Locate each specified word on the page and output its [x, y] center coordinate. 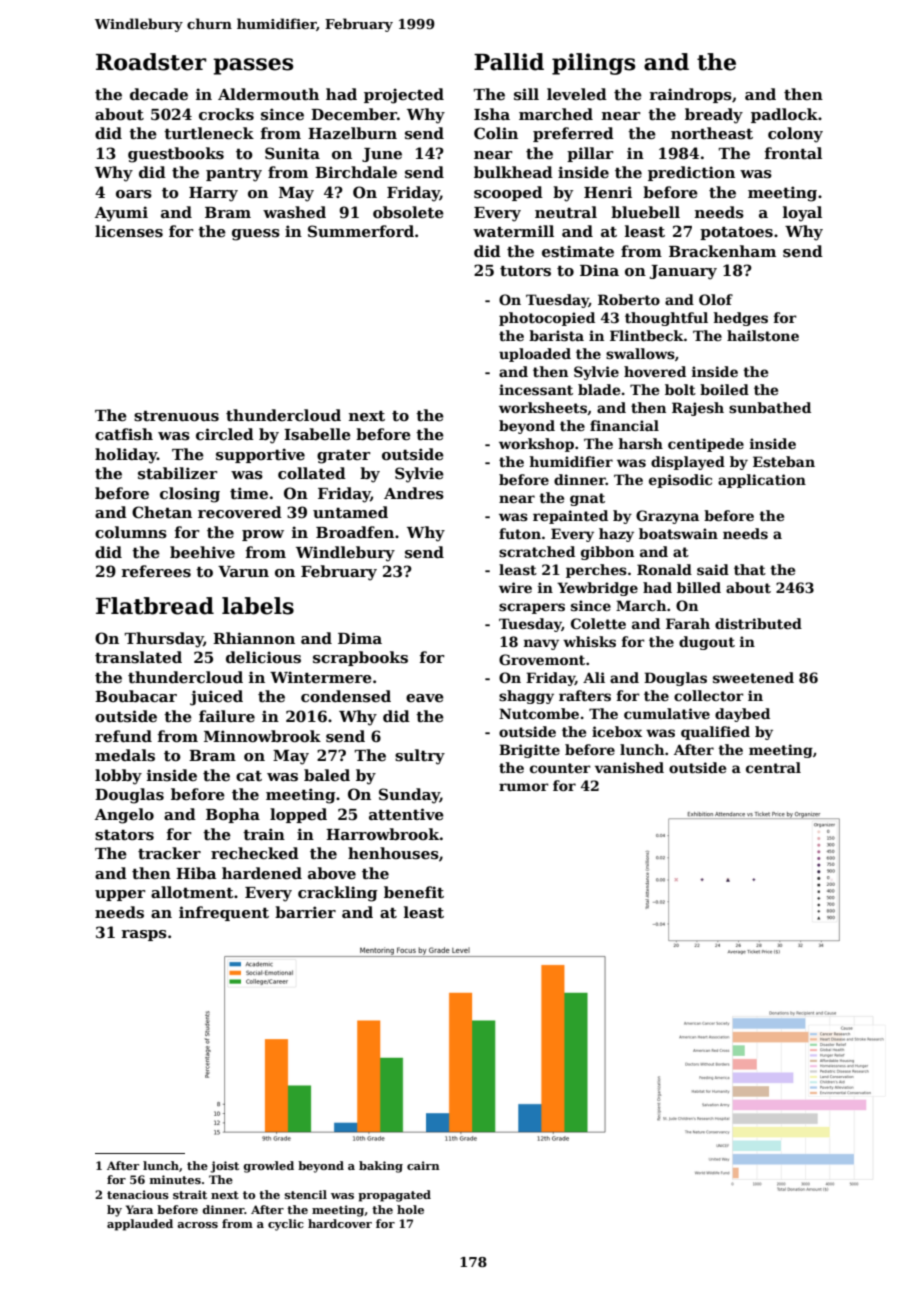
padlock [784, 115]
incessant [536, 389]
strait [190, 1194]
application [762, 481]
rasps [144, 935]
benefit [414, 892]
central [773, 767]
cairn [423, 1165]
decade [159, 94]
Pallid [509, 62]
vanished [629, 767]
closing [190, 495]
